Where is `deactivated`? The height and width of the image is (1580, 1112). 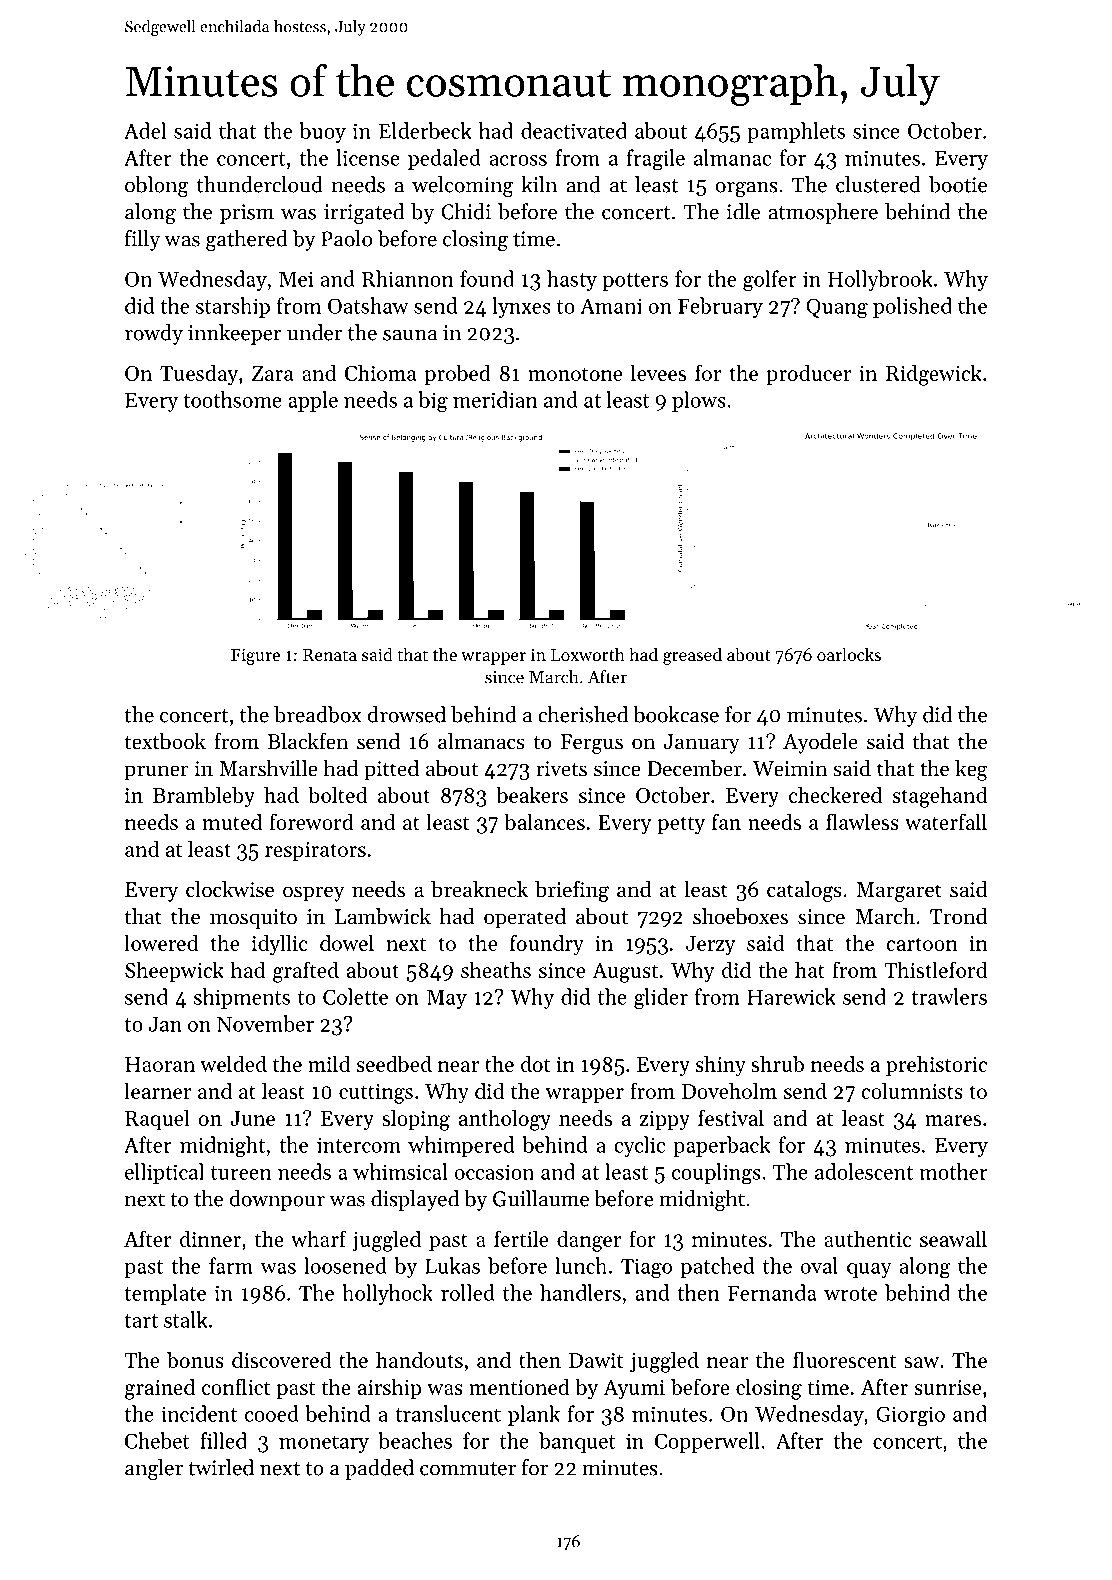 deactivated is located at coordinates (574, 130).
